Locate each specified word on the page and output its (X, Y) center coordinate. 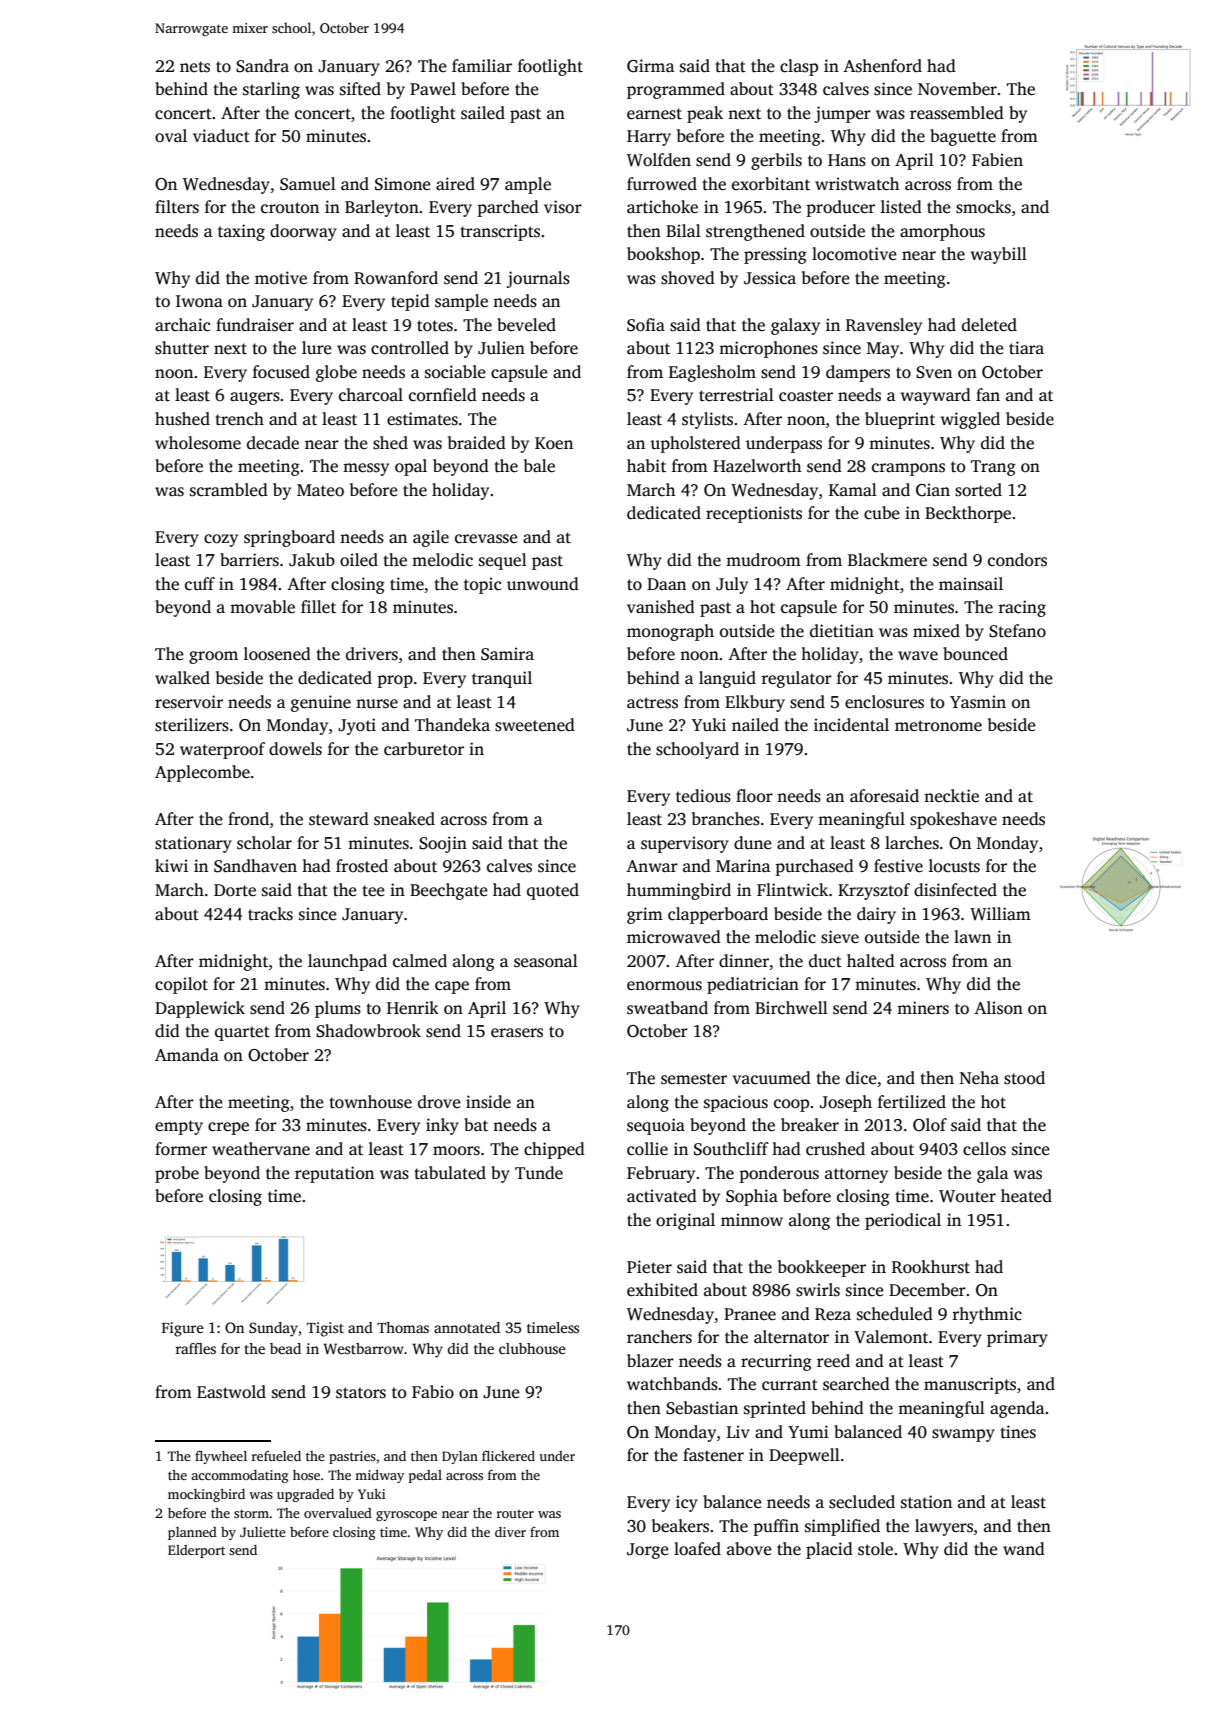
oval (171, 136)
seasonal (546, 961)
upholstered (695, 444)
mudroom (763, 560)
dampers (858, 373)
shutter (182, 348)
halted (871, 960)
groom (213, 657)
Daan (666, 584)
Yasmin (978, 702)
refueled (276, 1456)
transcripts (500, 232)
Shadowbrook (368, 1031)
